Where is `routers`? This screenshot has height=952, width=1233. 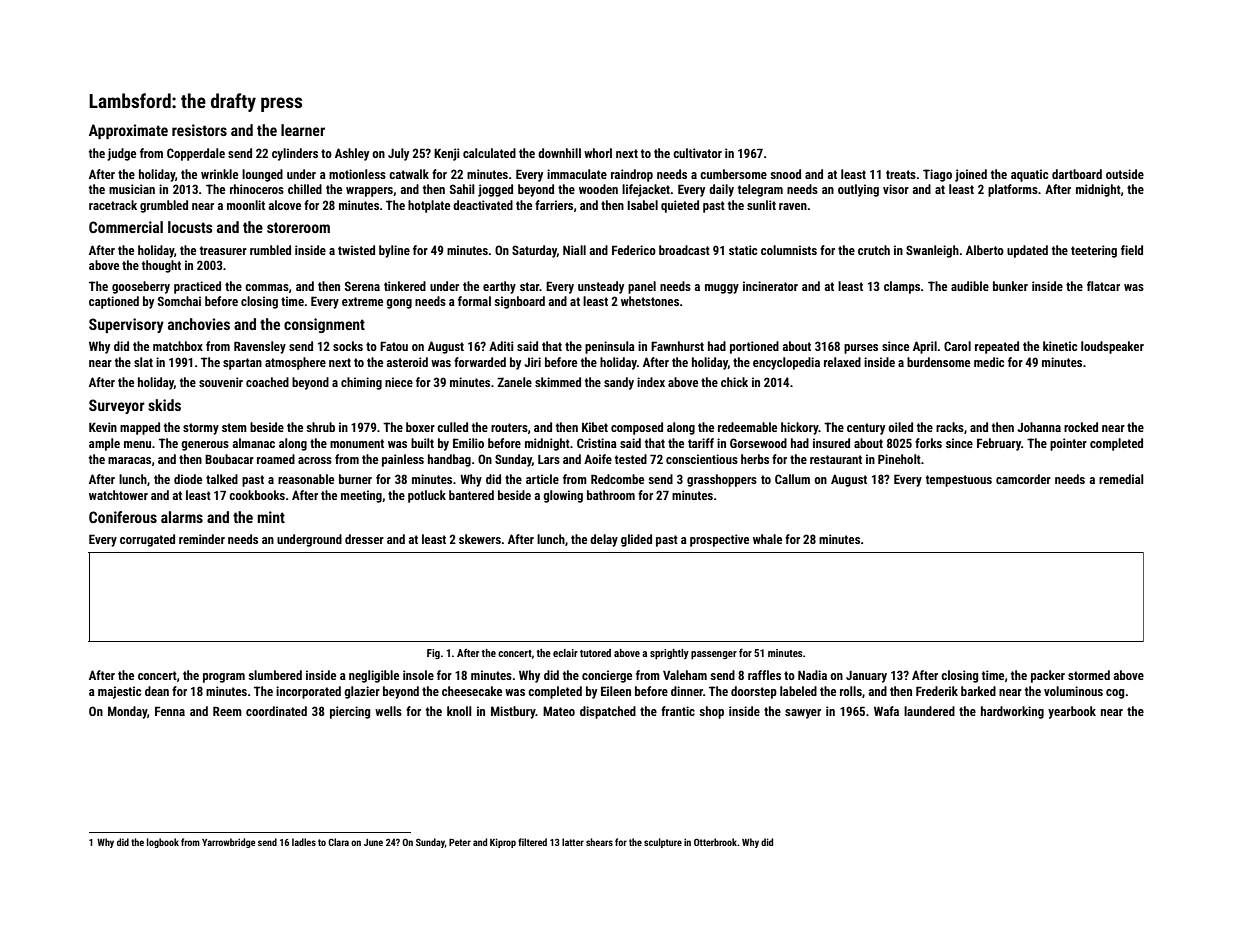 routers is located at coordinates (509, 427).
